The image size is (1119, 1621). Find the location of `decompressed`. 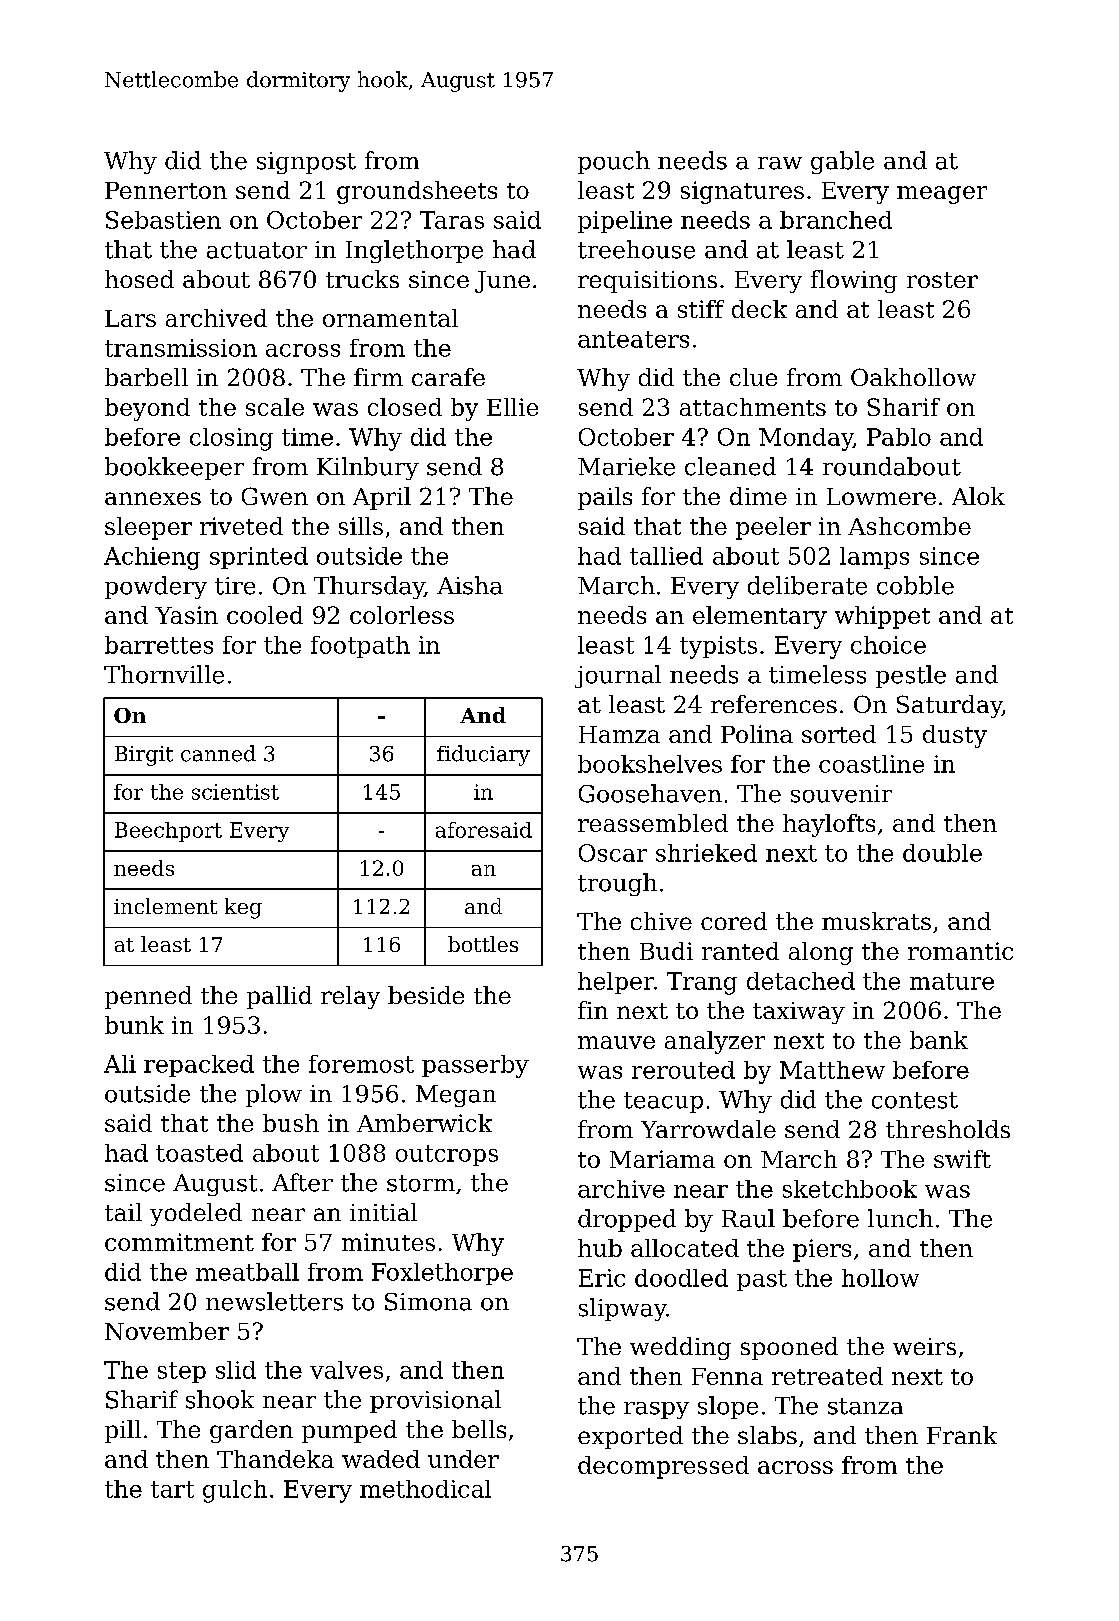

decompressed is located at coordinates (663, 1467).
